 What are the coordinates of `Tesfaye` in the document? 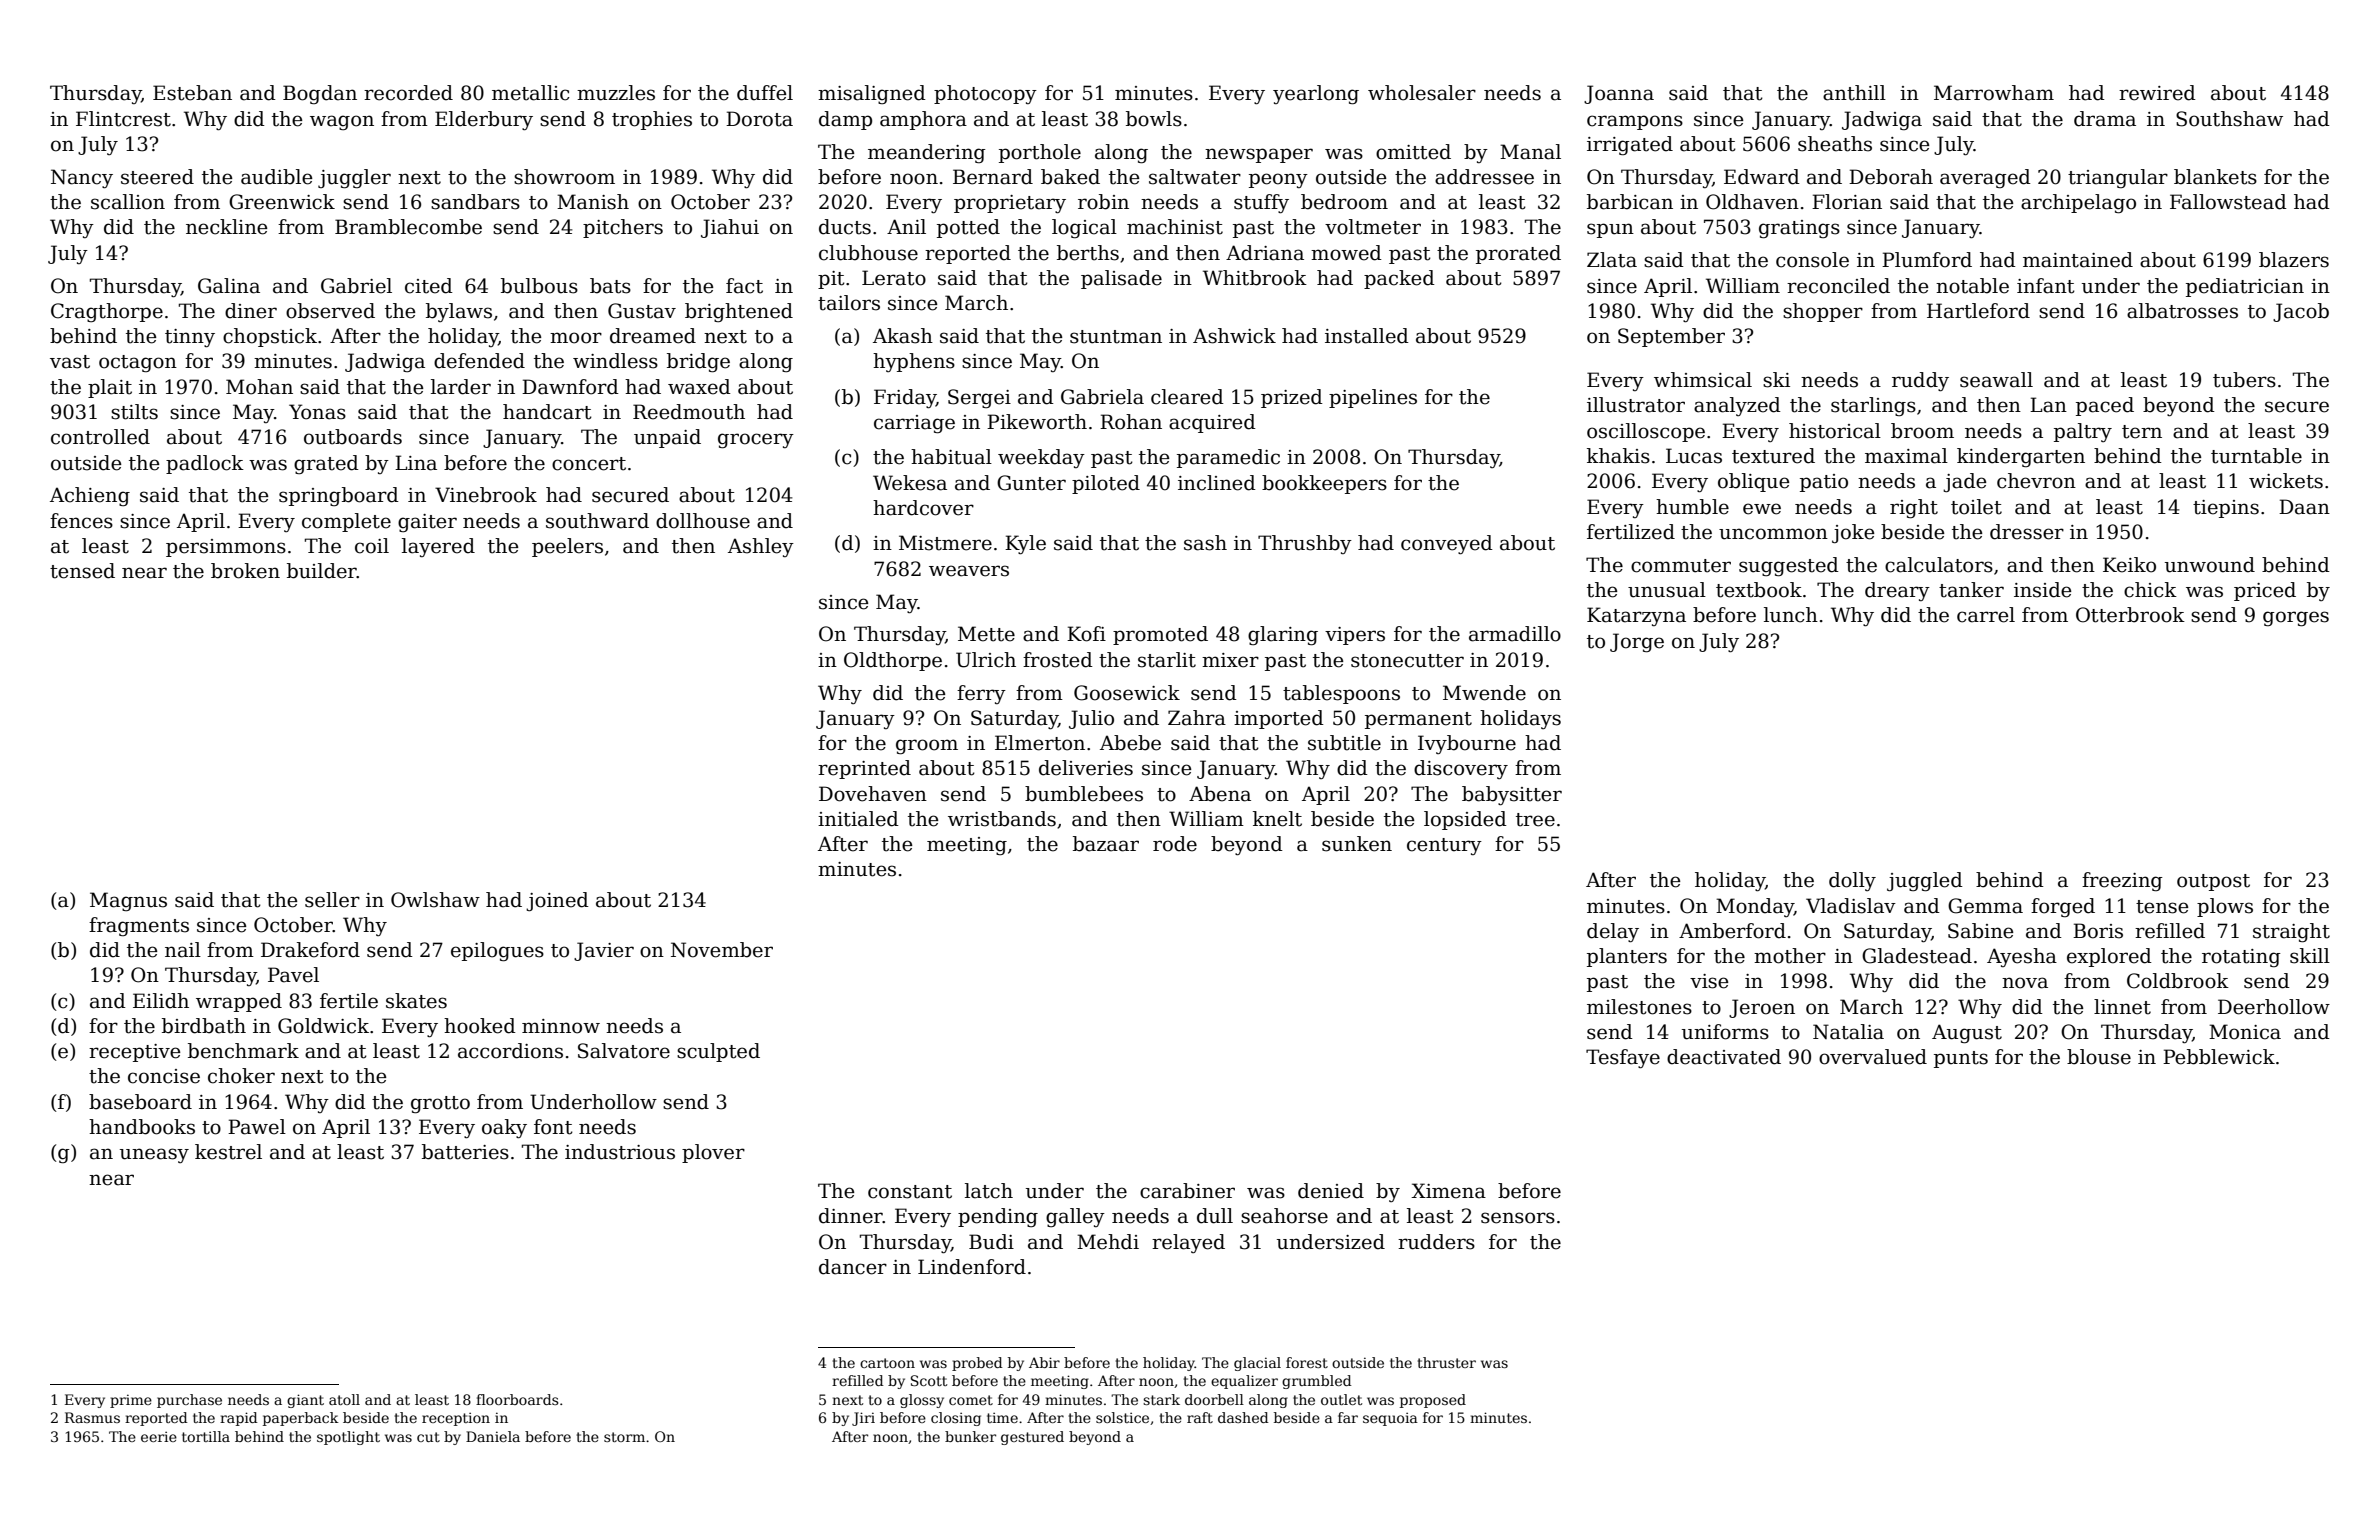 It's located at (1623, 1059).
